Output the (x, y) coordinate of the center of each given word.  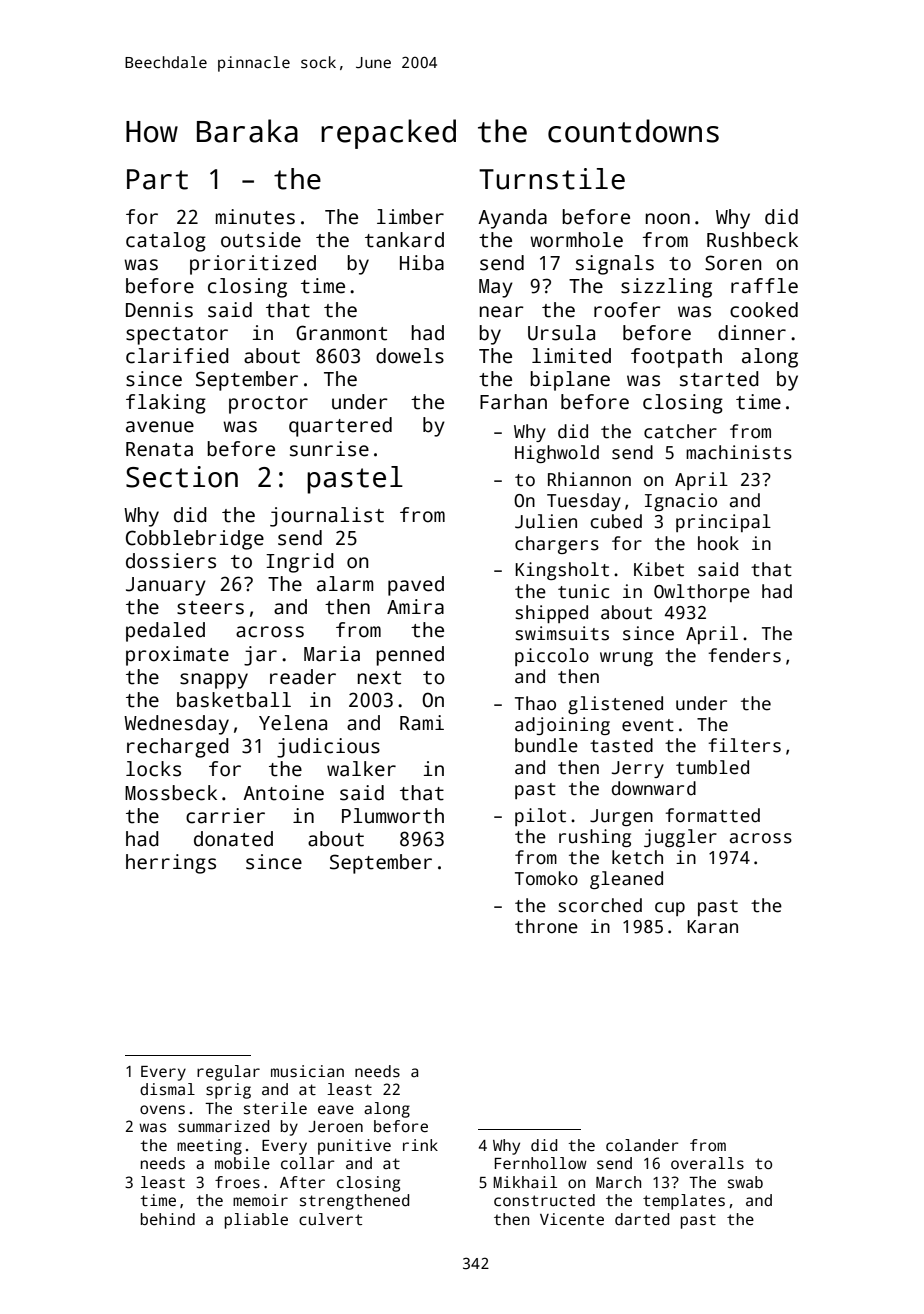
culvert (330, 1219)
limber (410, 217)
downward (654, 788)
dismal (167, 1089)
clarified (177, 356)
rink (420, 1145)
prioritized (253, 265)
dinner (752, 333)
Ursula (561, 333)
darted (642, 1219)
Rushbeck (752, 240)
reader (303, 677)
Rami (422, 723)
